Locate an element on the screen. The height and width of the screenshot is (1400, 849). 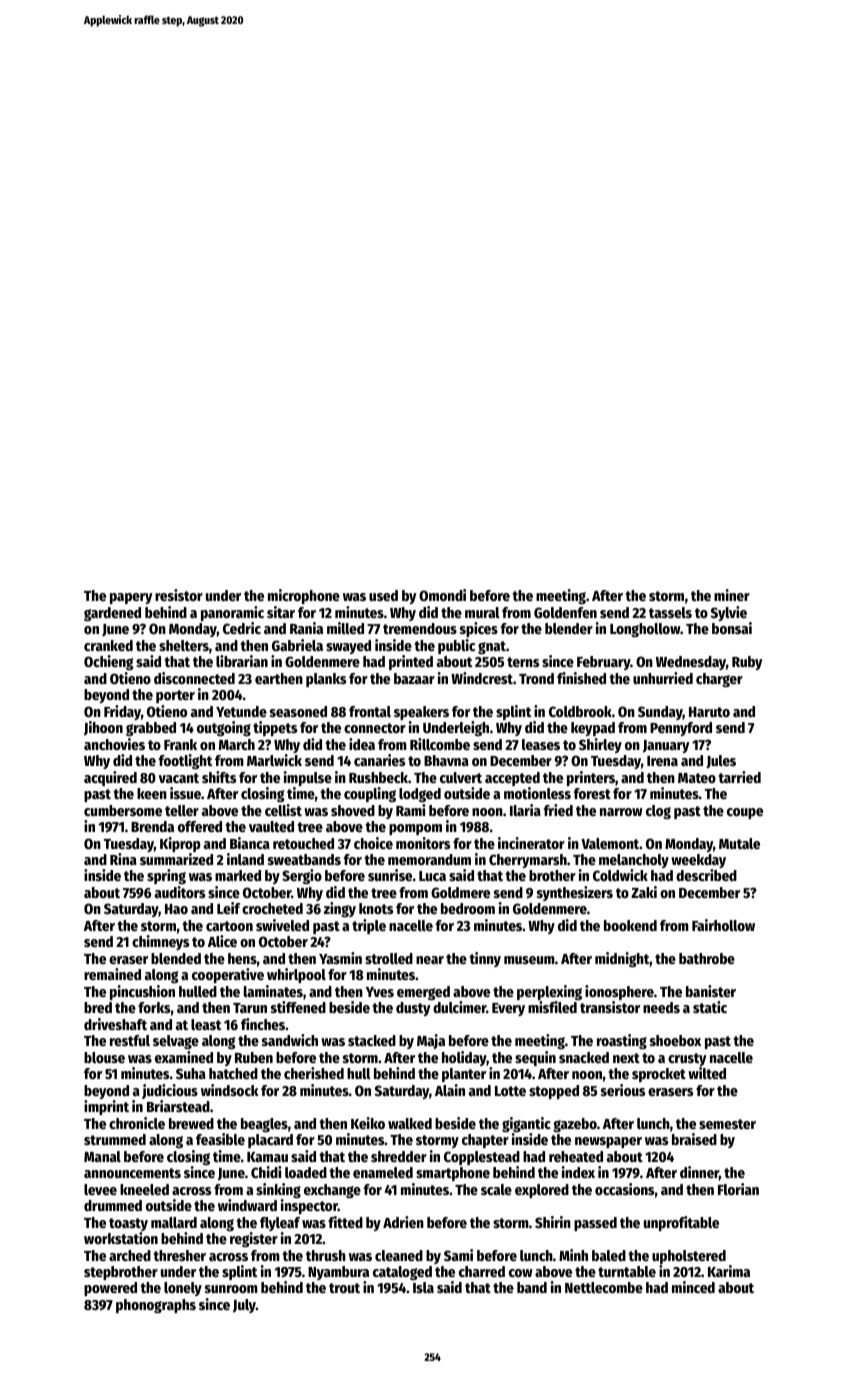
kneeled is located at coordinates (144, 1189).
